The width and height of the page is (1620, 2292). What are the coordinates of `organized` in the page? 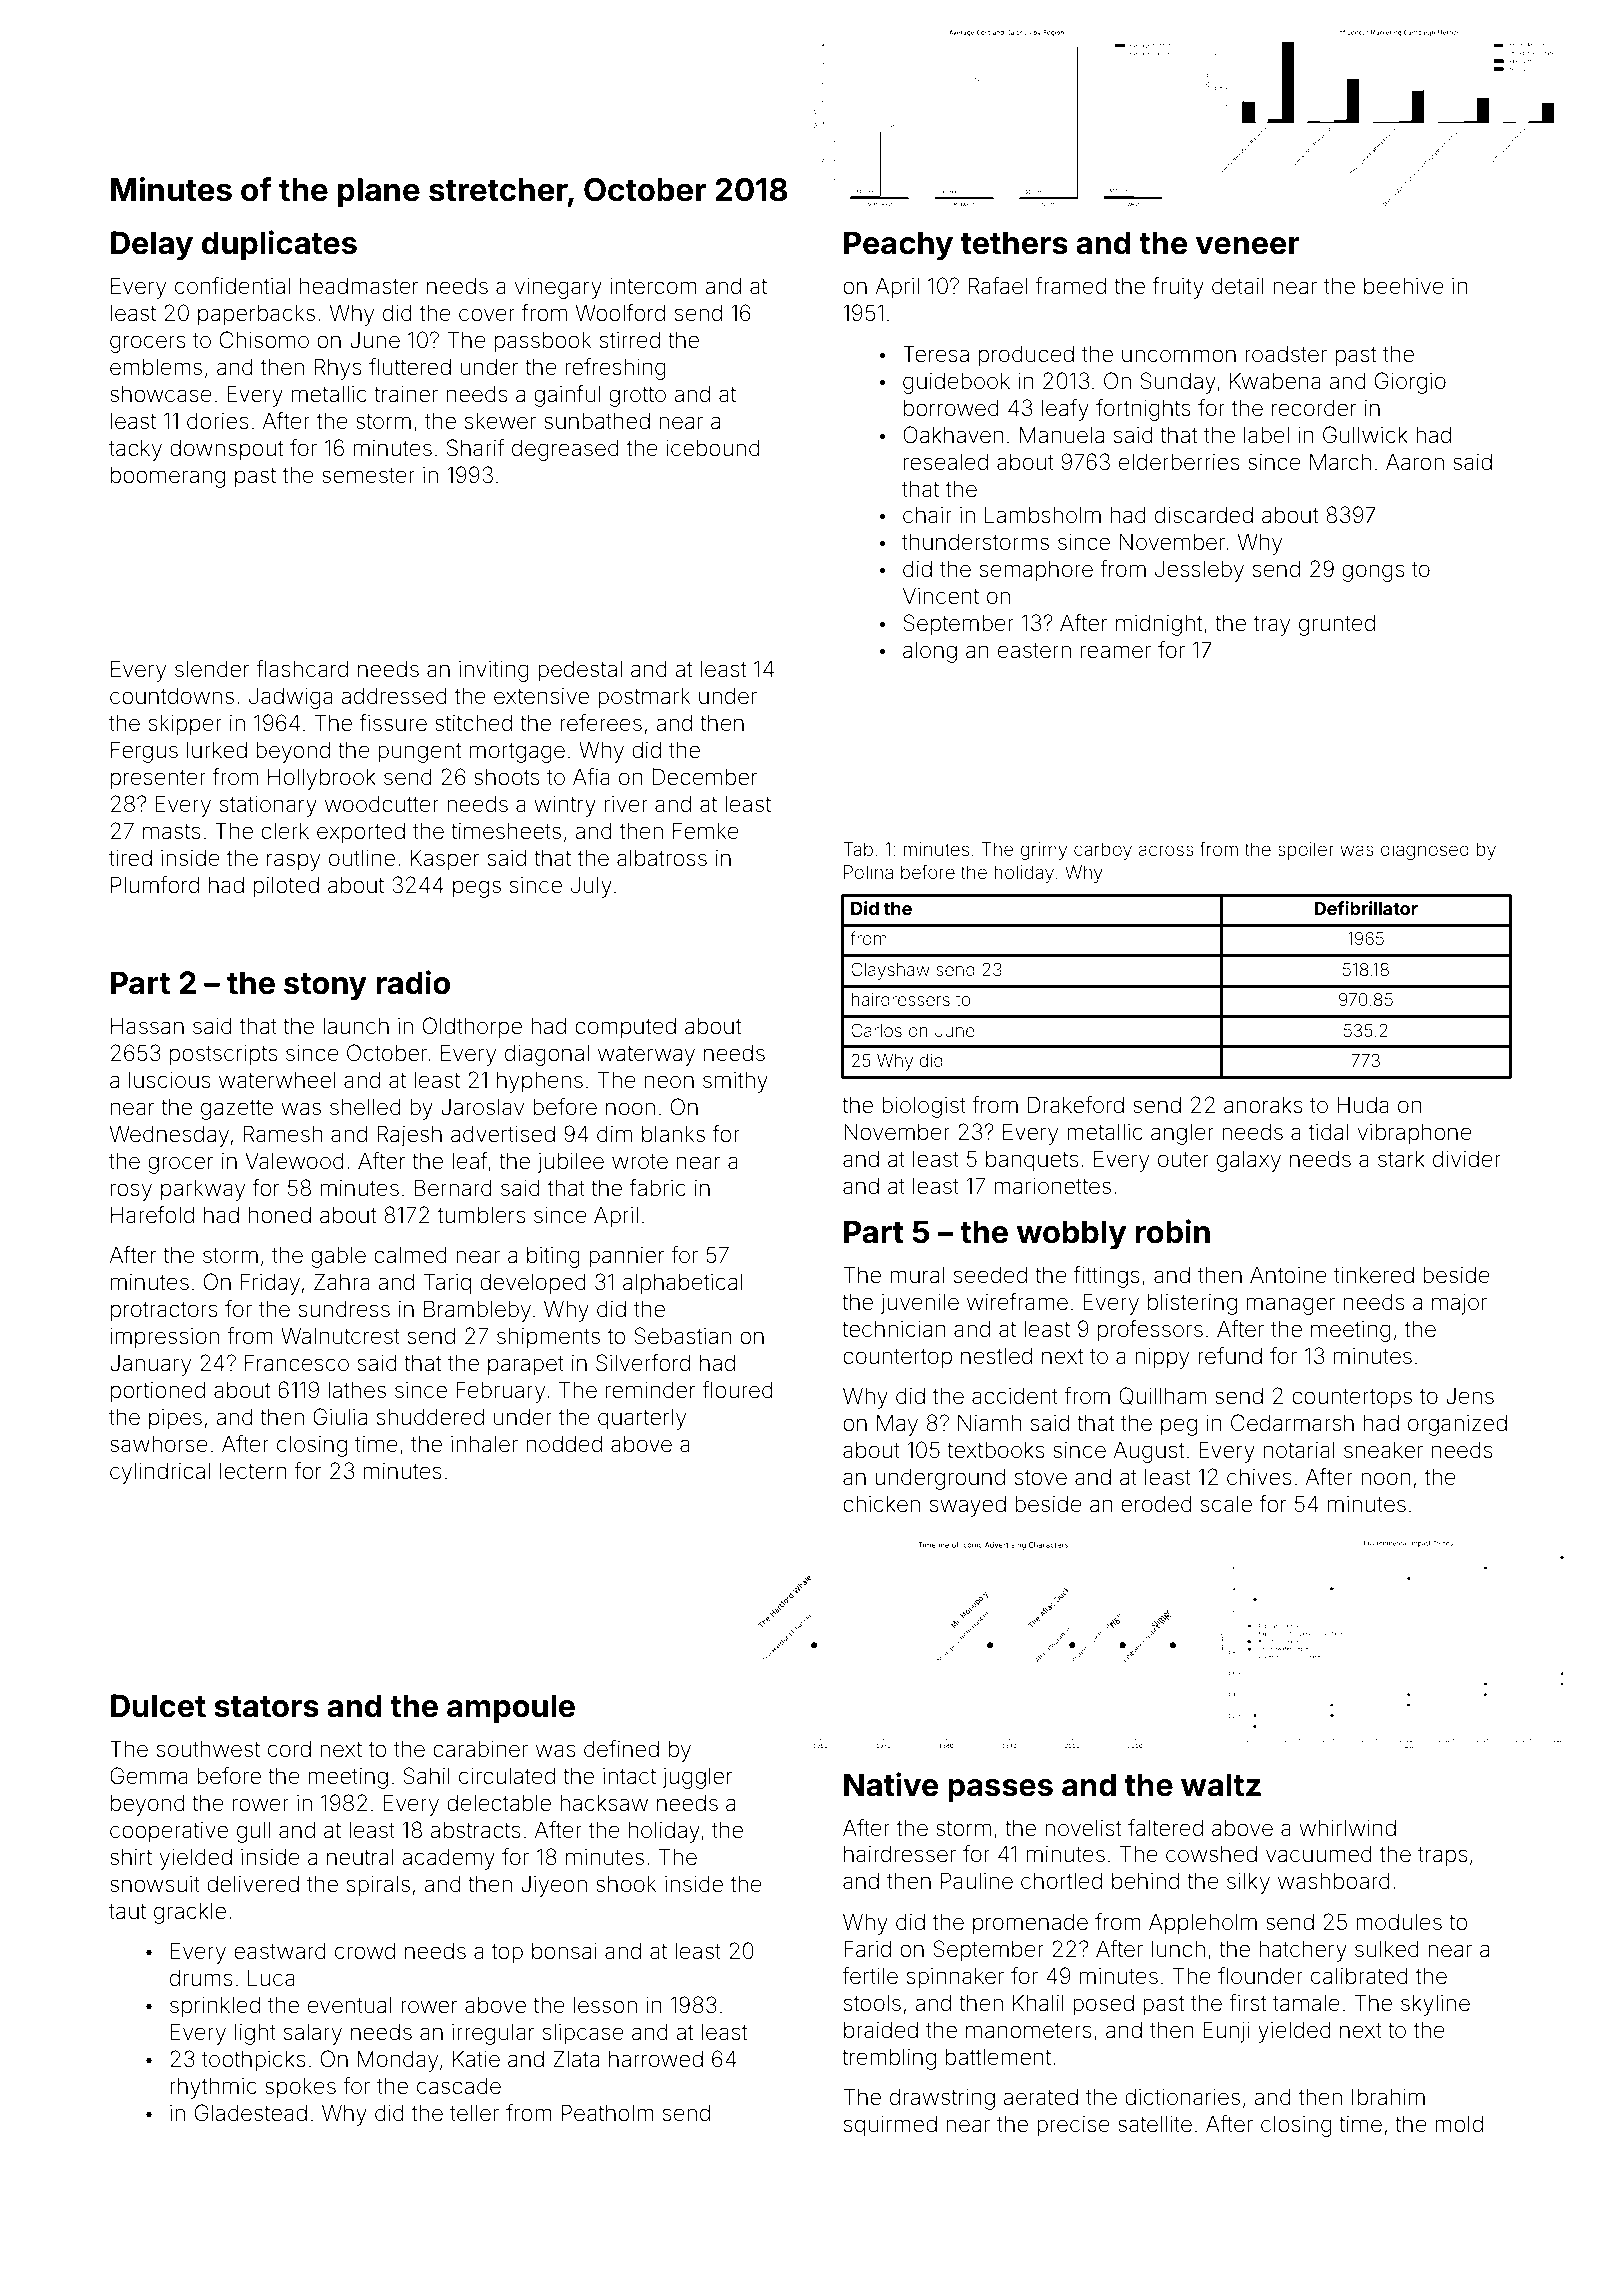 It's located at (1457, 1425).
